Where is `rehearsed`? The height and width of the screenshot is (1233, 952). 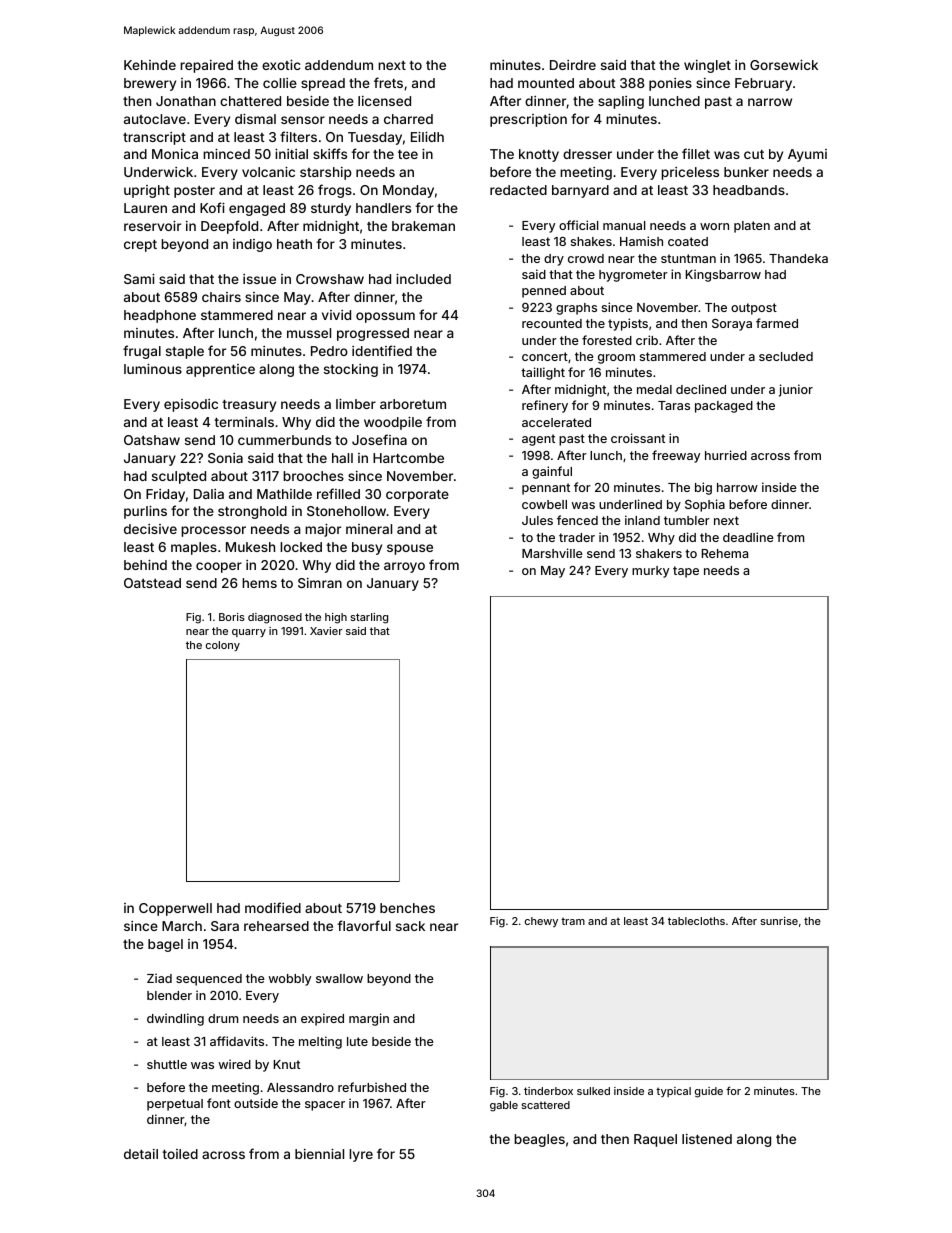 rehearsed is located at coordinates (276, 926).
